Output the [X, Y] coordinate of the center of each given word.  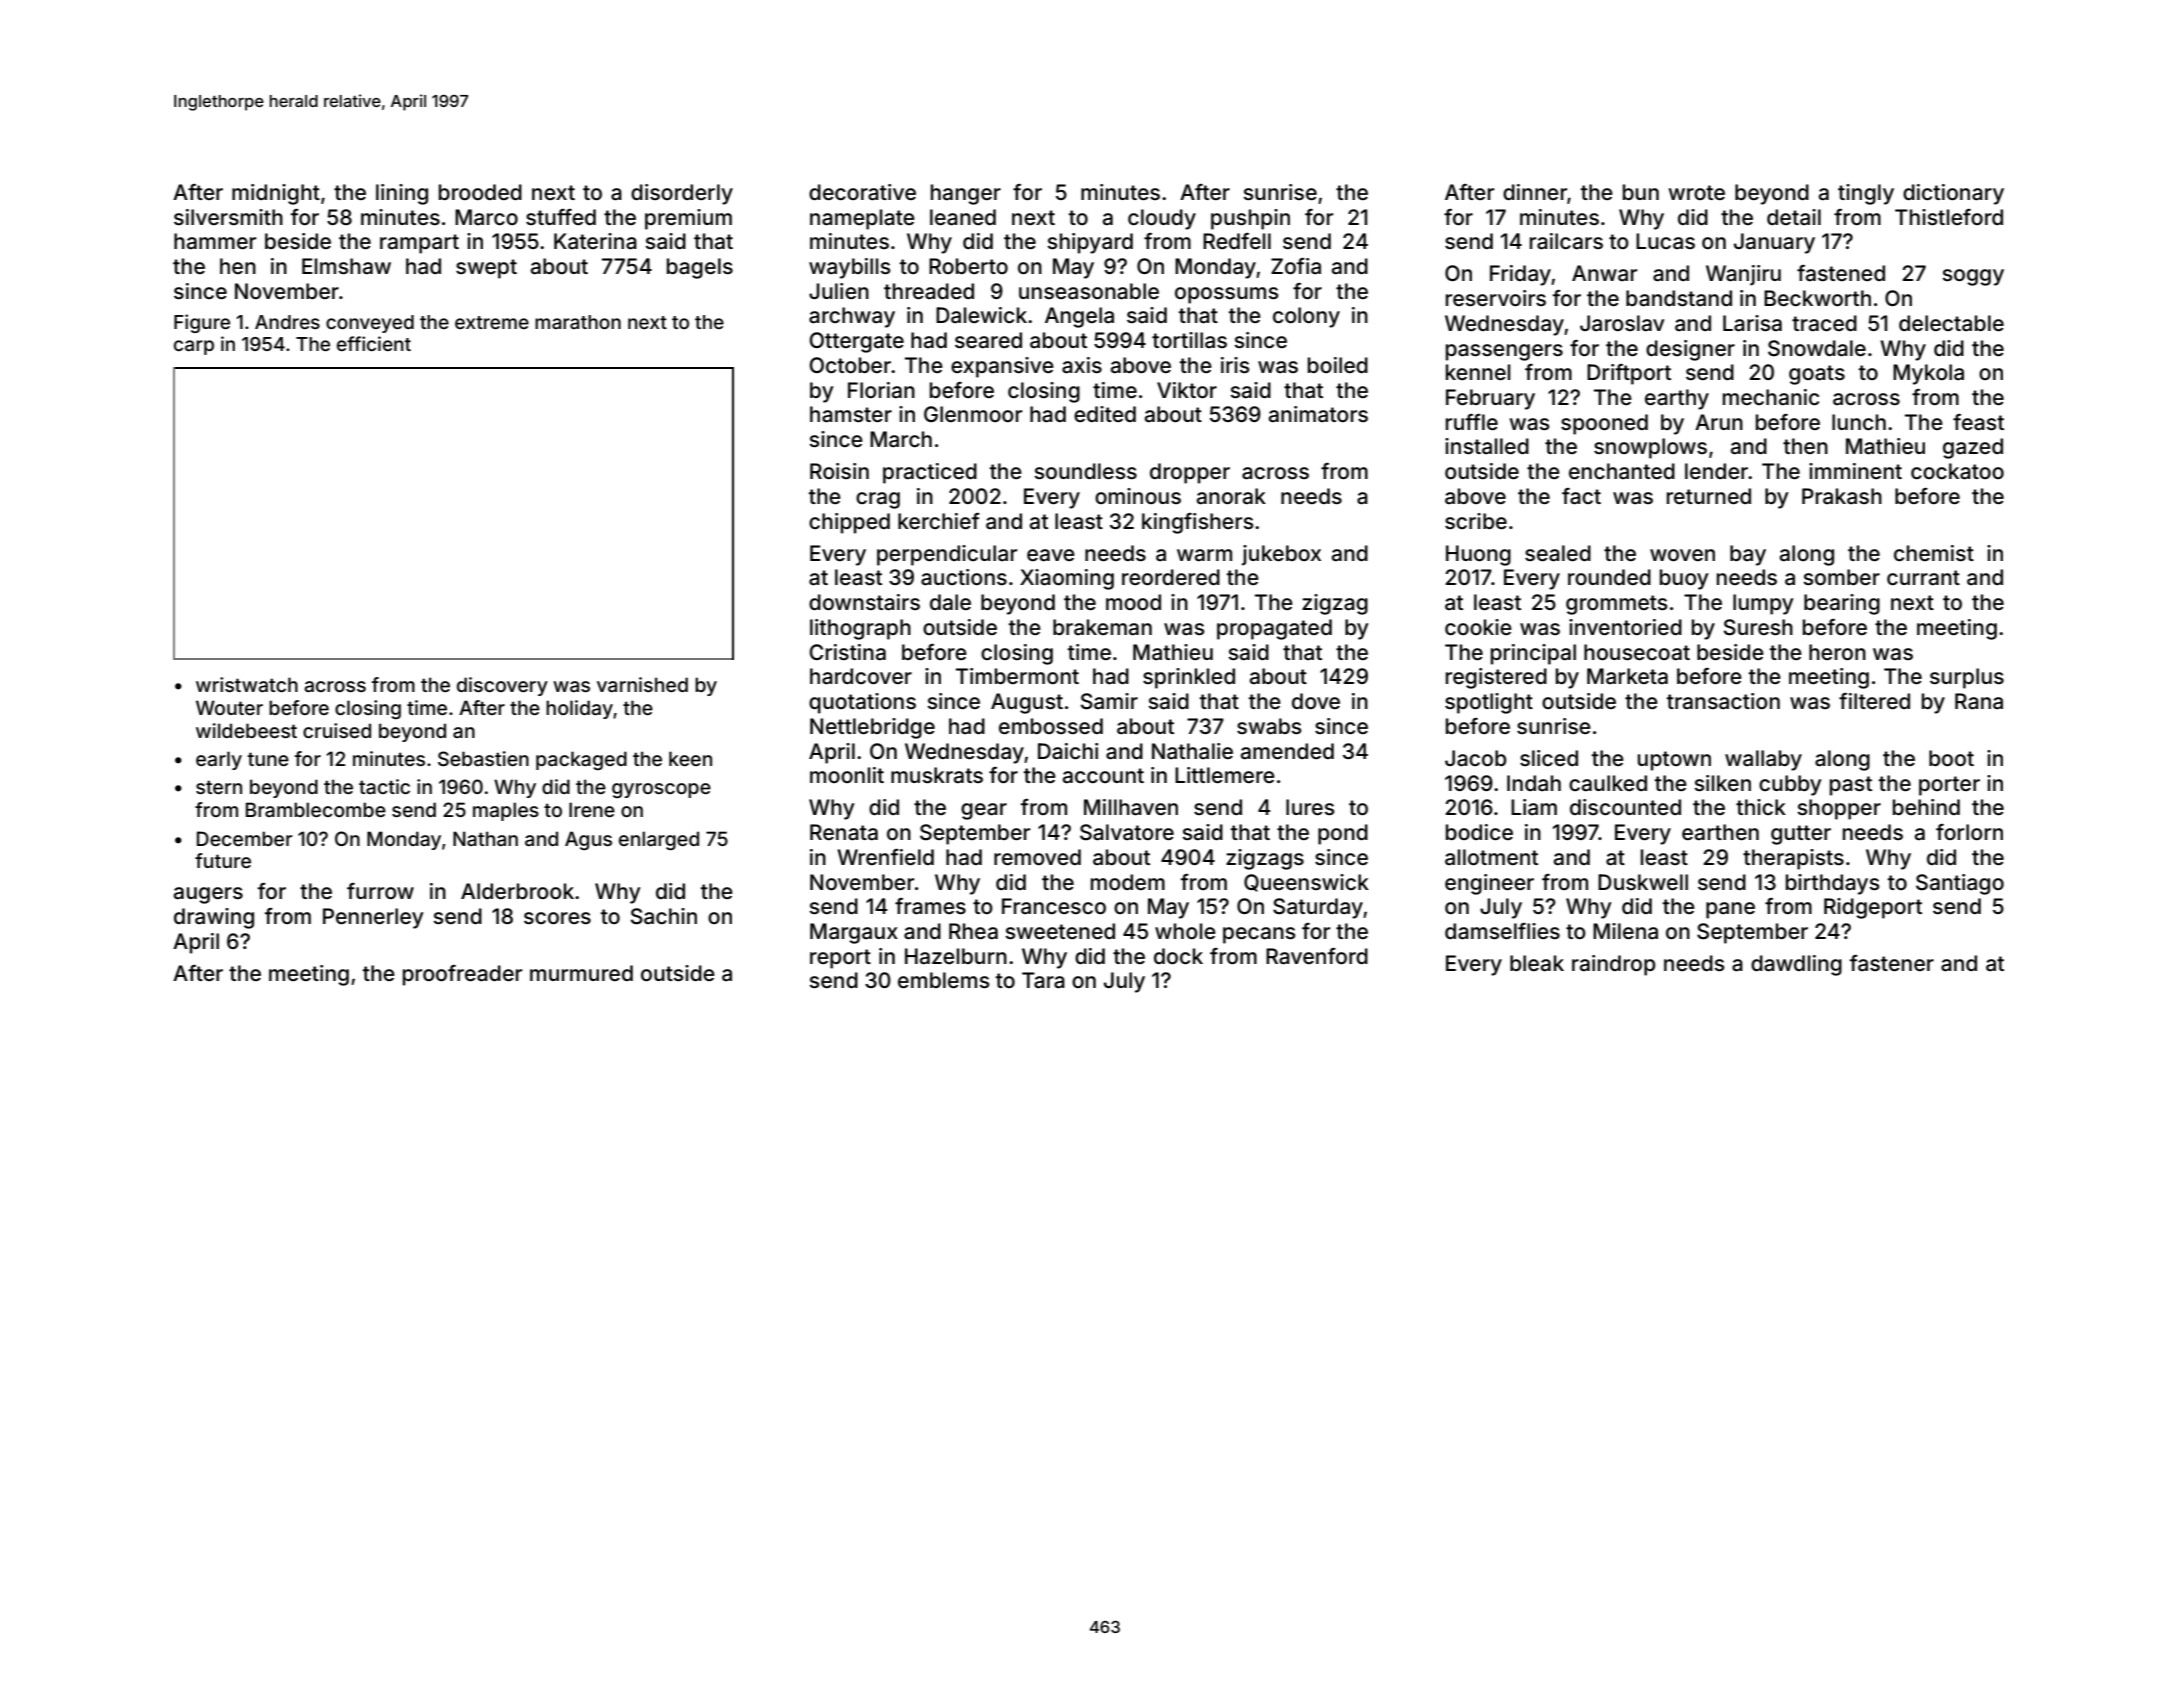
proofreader [462, 975]
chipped [849, 523]
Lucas [1665, 241]
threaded [929, 291]
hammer [215, 241]
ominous [1138, 496]
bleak [1537, 963]
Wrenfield [885, 857]
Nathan [485, 838]
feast [1978, 422]
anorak [1231, 496]
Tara [1043, 980]
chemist [1934, 553]
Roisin [839, 471]
